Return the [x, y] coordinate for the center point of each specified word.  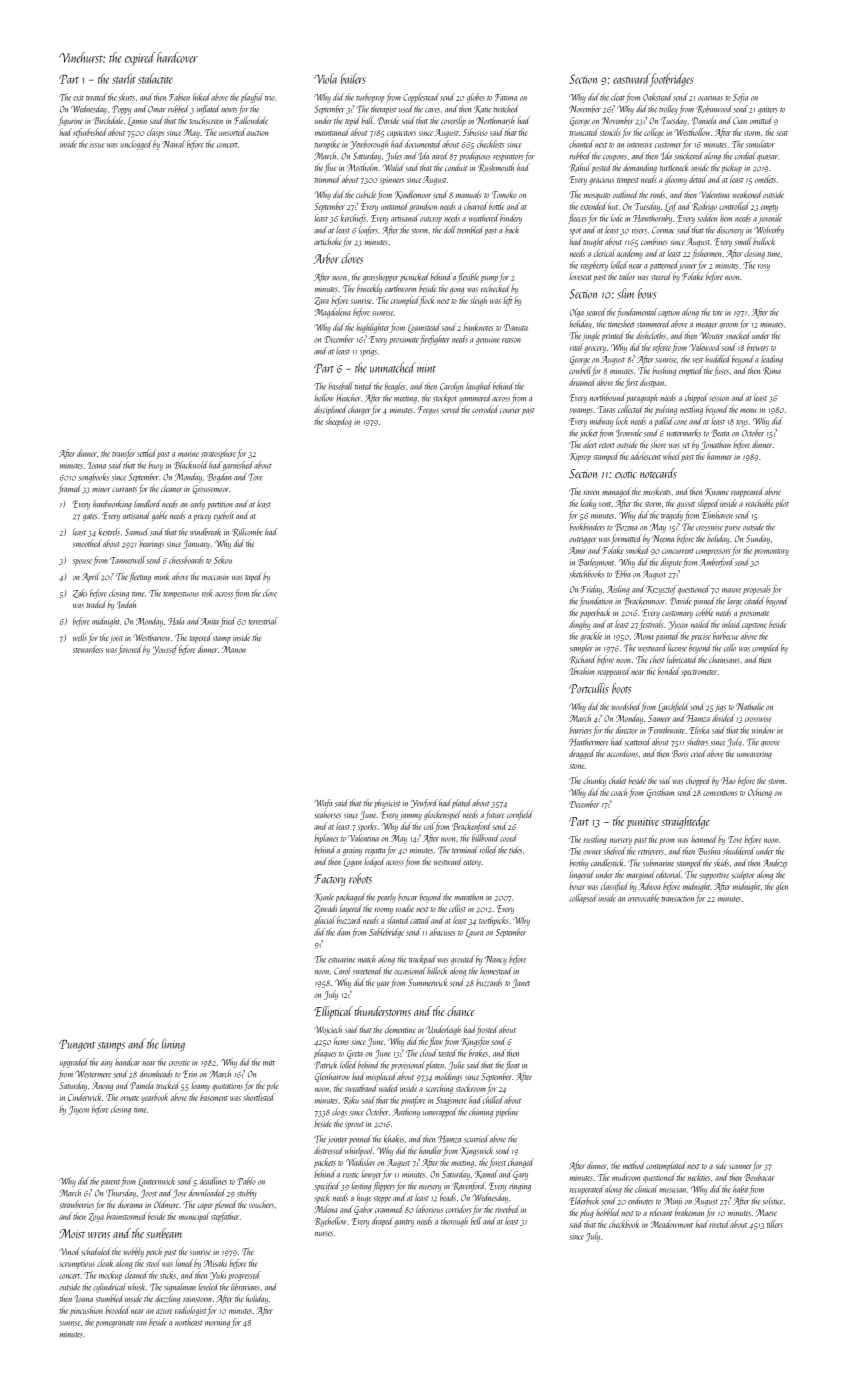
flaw [436, 1042]
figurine [70, 121]
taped [253, 577]
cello [730, 648]
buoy [156, 466]
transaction [678, 898]
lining [173, 1045]
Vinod [69, 1251]
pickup [732, 169]
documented [423, 144]
